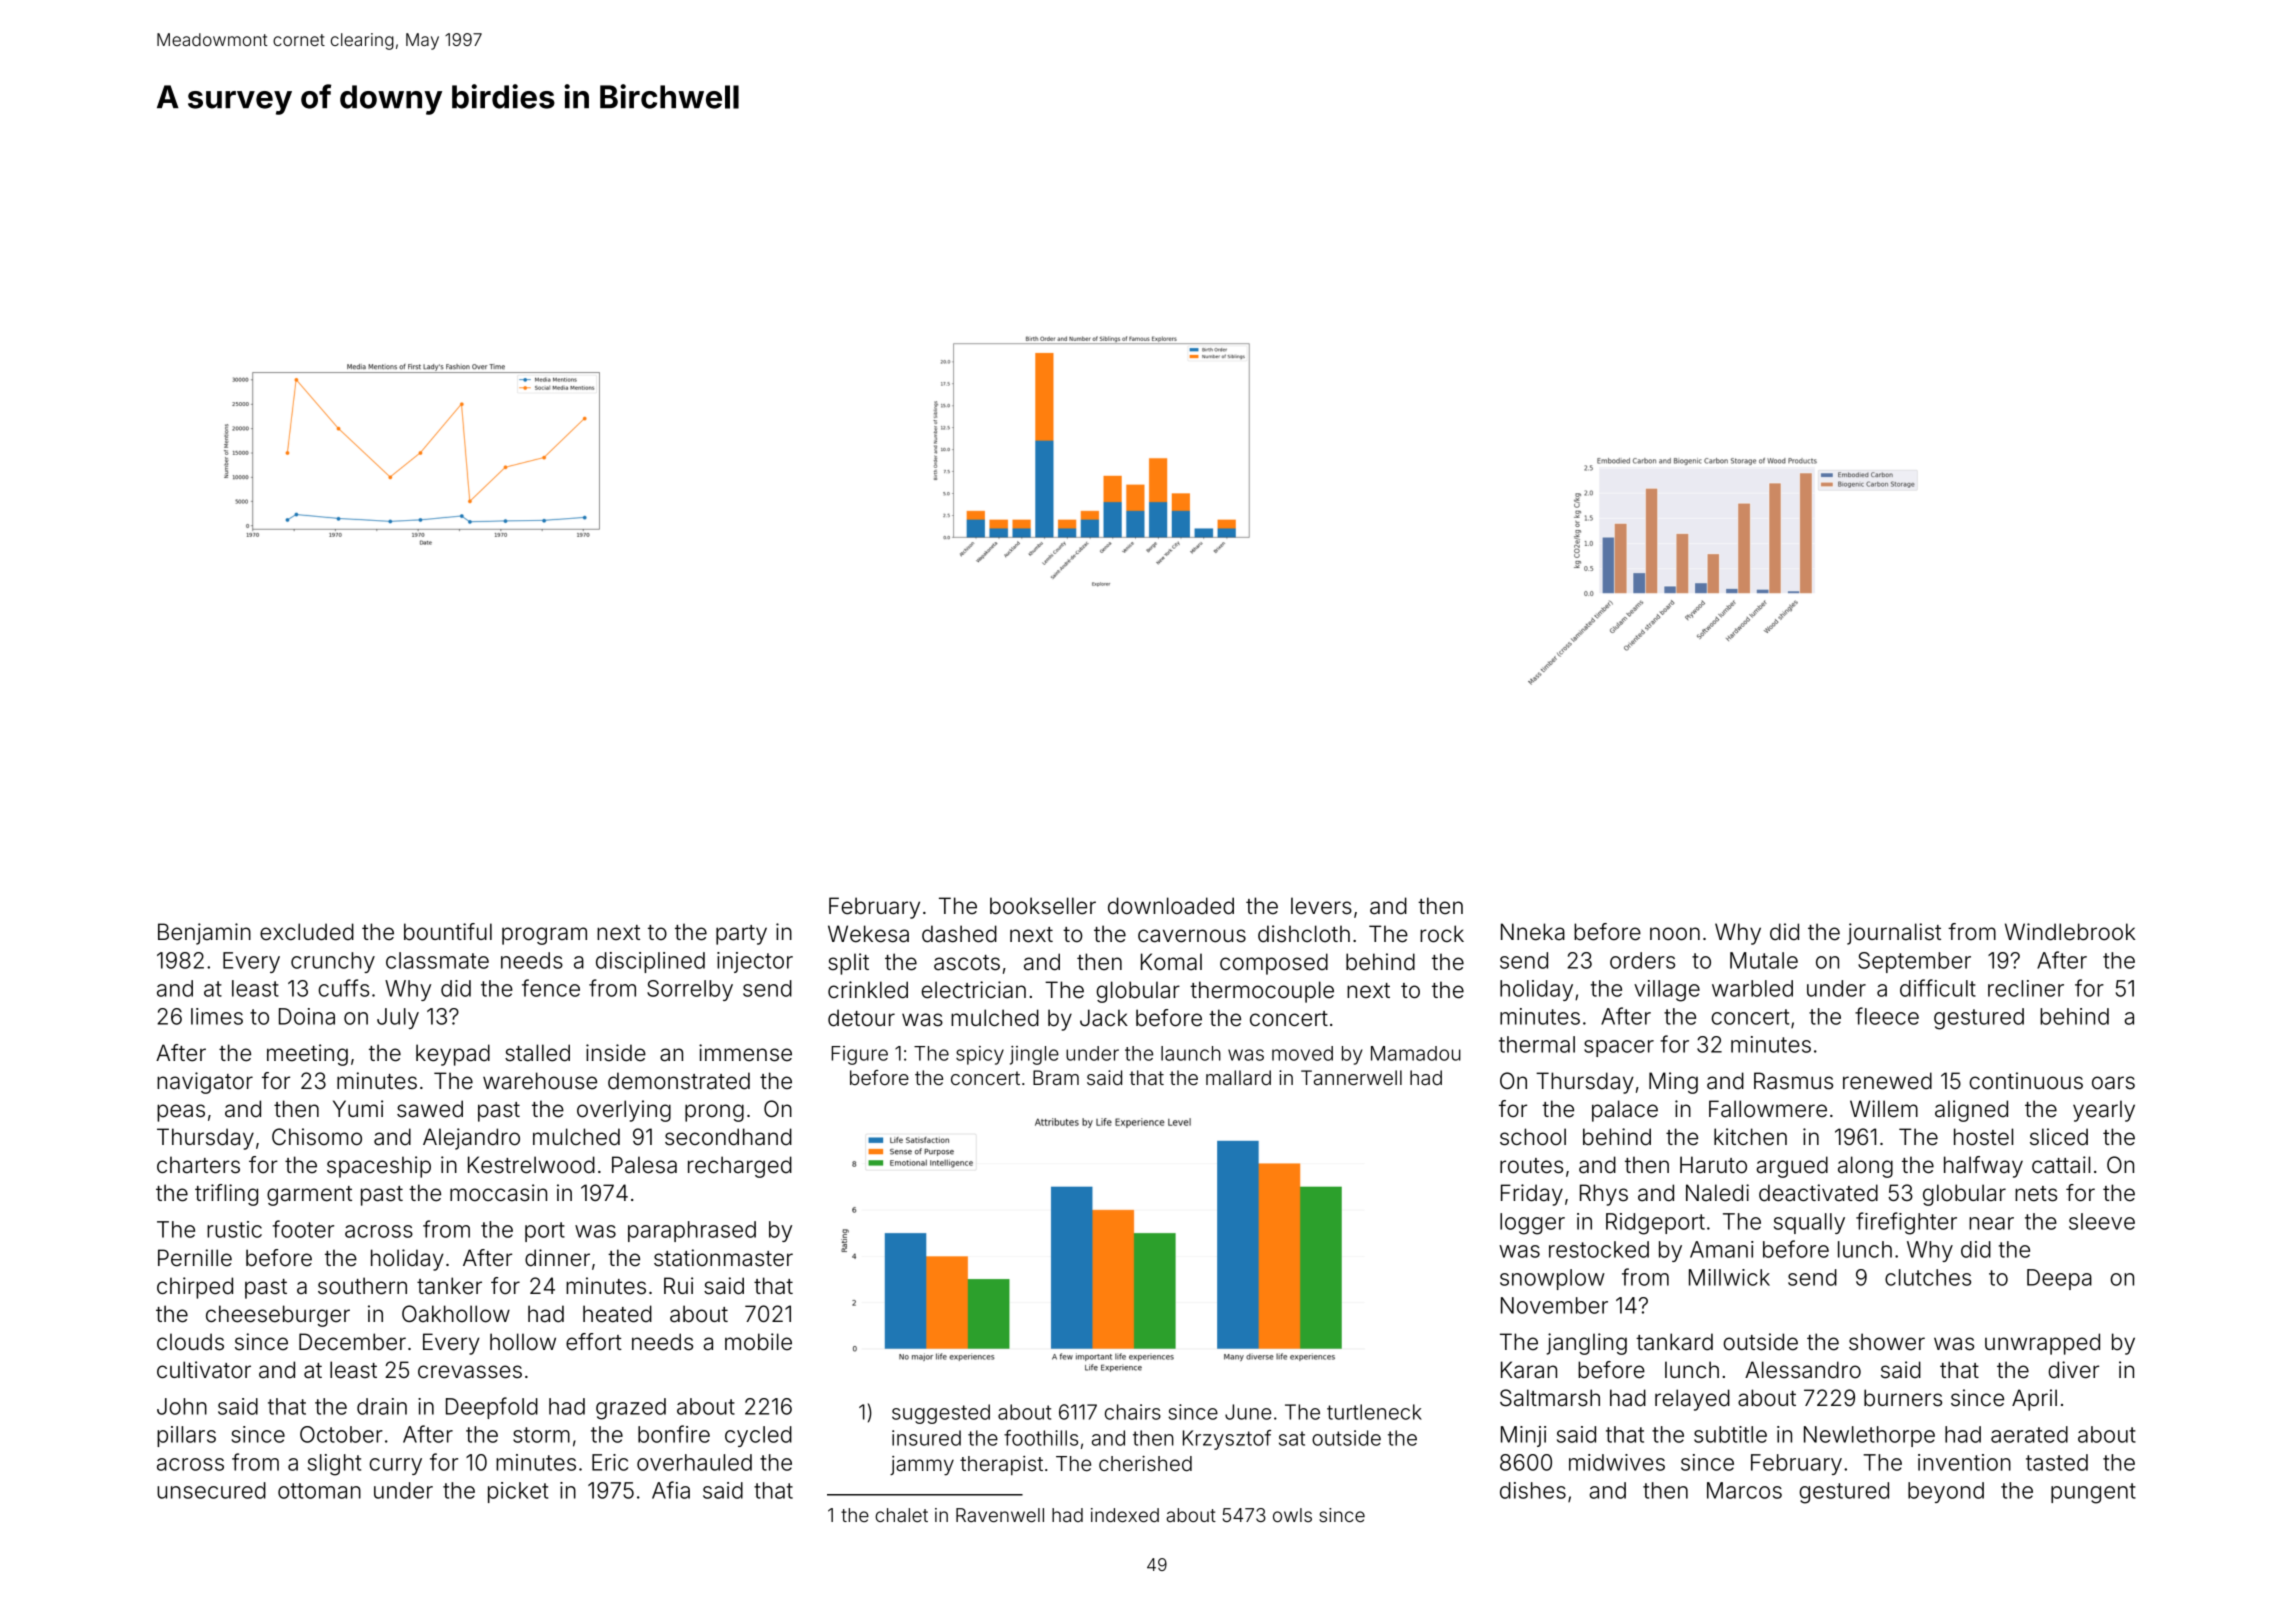  What do you see at coordinates (2070, 932) in the screenshot?
I see `Windlebrook` at bounding box center [2070, 932].
